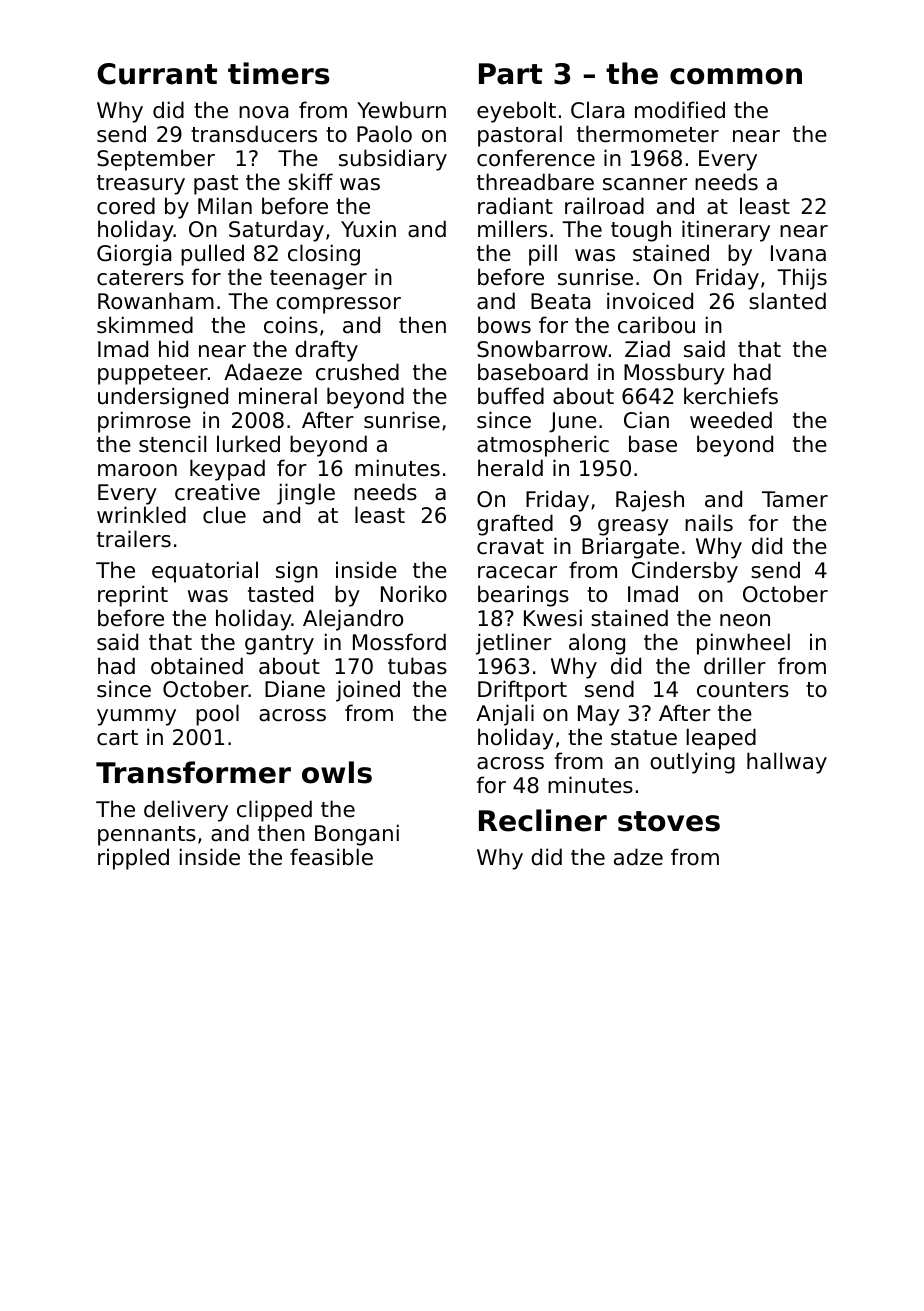  I want to click on common, so click(736, 76).
